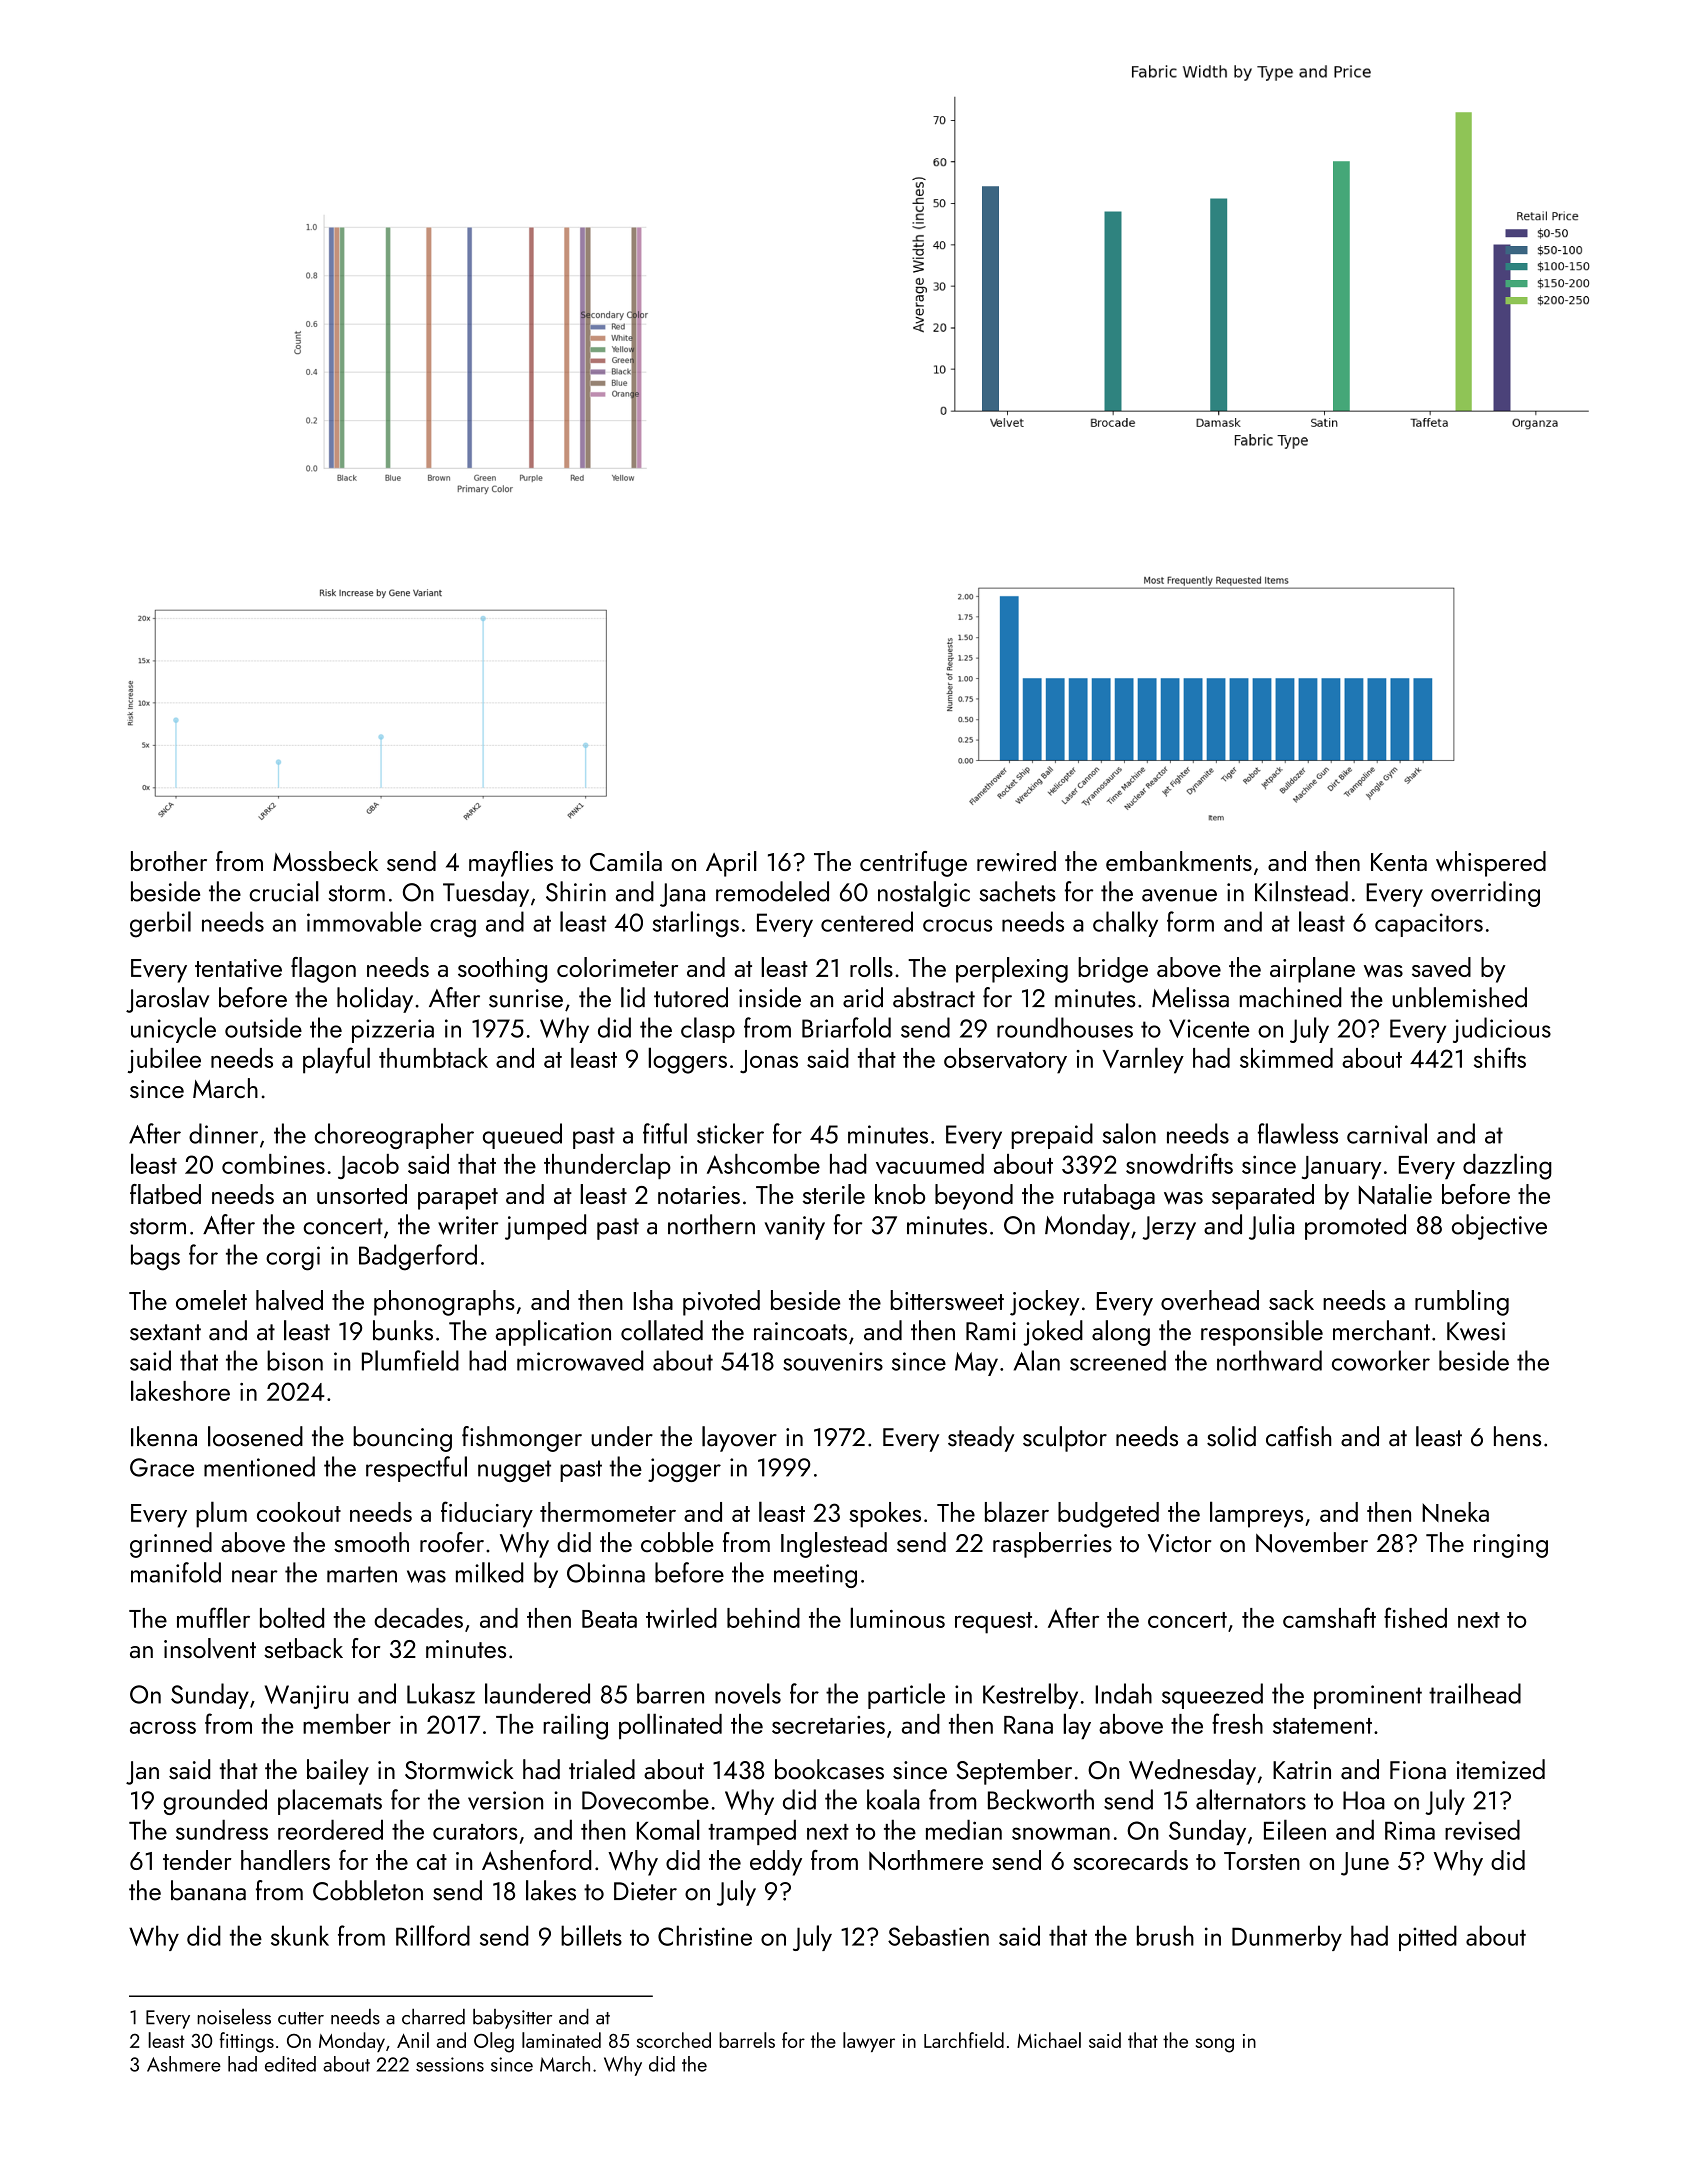 This screenshot has height=2178, width=1683. What do you see at coordinates (1322, 1726) in the screenshot?
I see `statement` at bounding box center [1322, 1726].
